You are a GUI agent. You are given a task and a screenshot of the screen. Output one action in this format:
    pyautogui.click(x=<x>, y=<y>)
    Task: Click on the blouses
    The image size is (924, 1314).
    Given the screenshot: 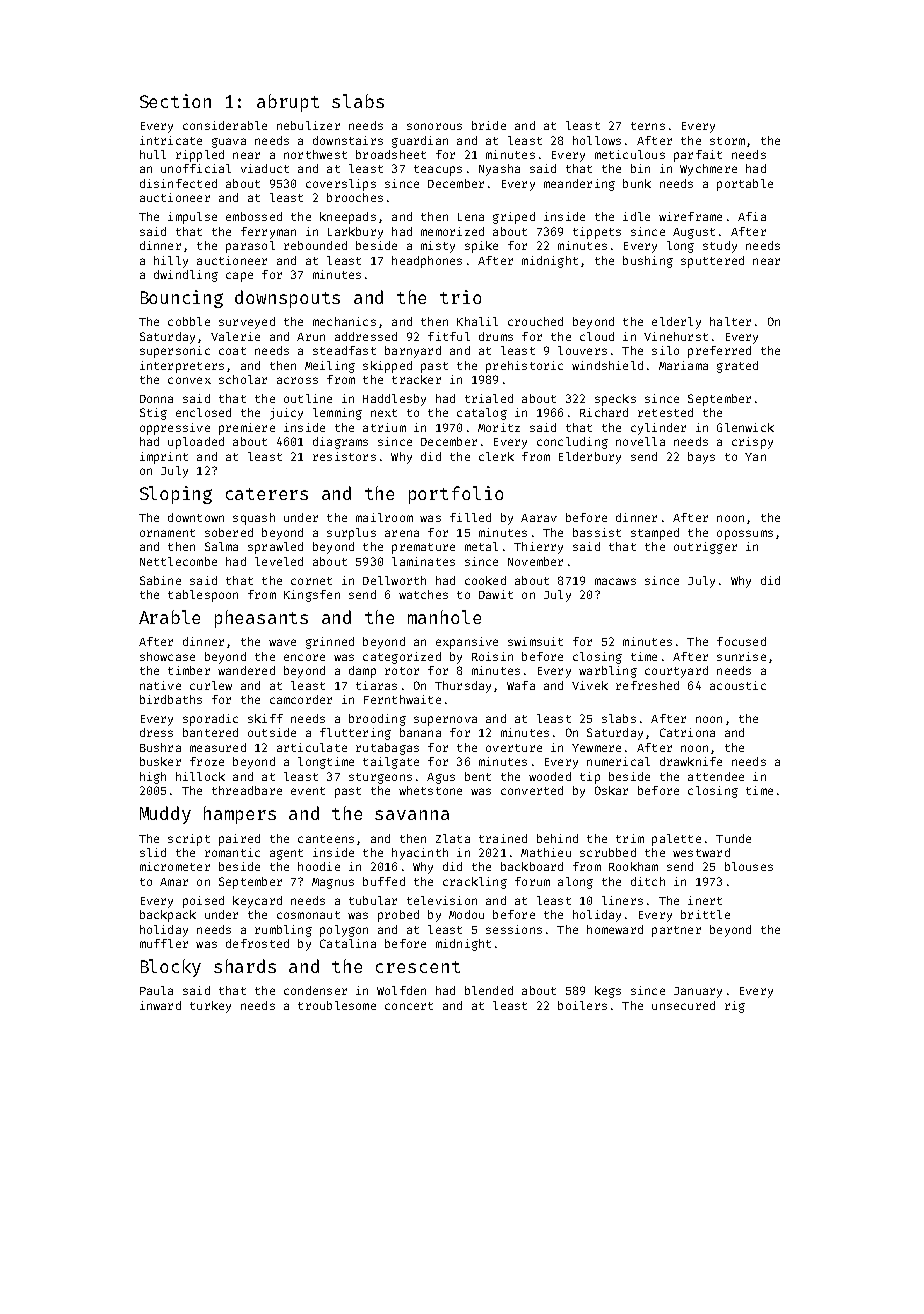 What is the action you would take?
    pyautogui.click(x=749, y=866)
